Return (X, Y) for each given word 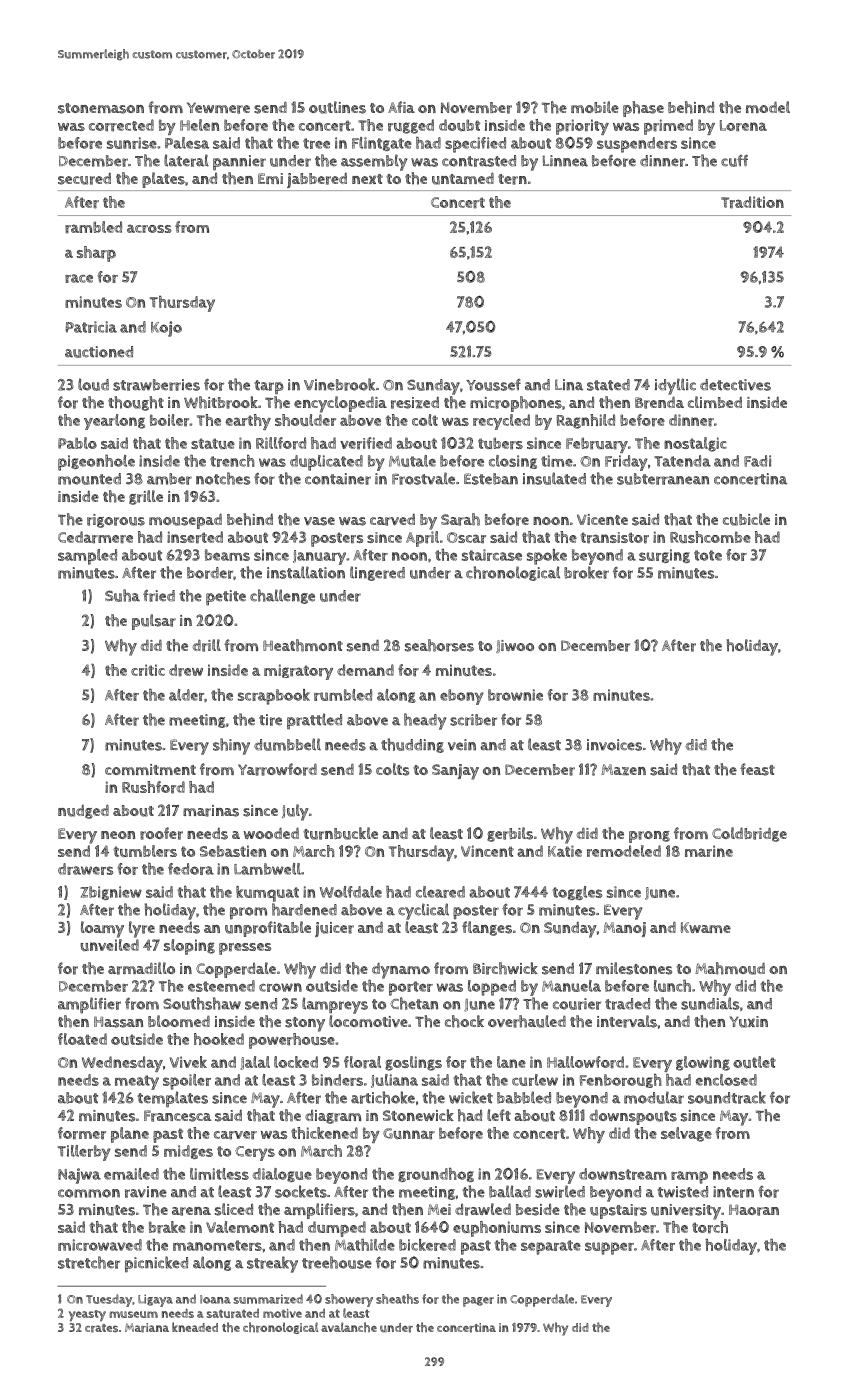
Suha (122, 595)
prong (649, 837)
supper (609, 1248)
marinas (211, 811)
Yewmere (218, 108)
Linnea (565, 161)
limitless (219, 1174)
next (367, 179)
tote (708, 555)
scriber (473, 720)
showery (349, 1300)
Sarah (460, 519)
